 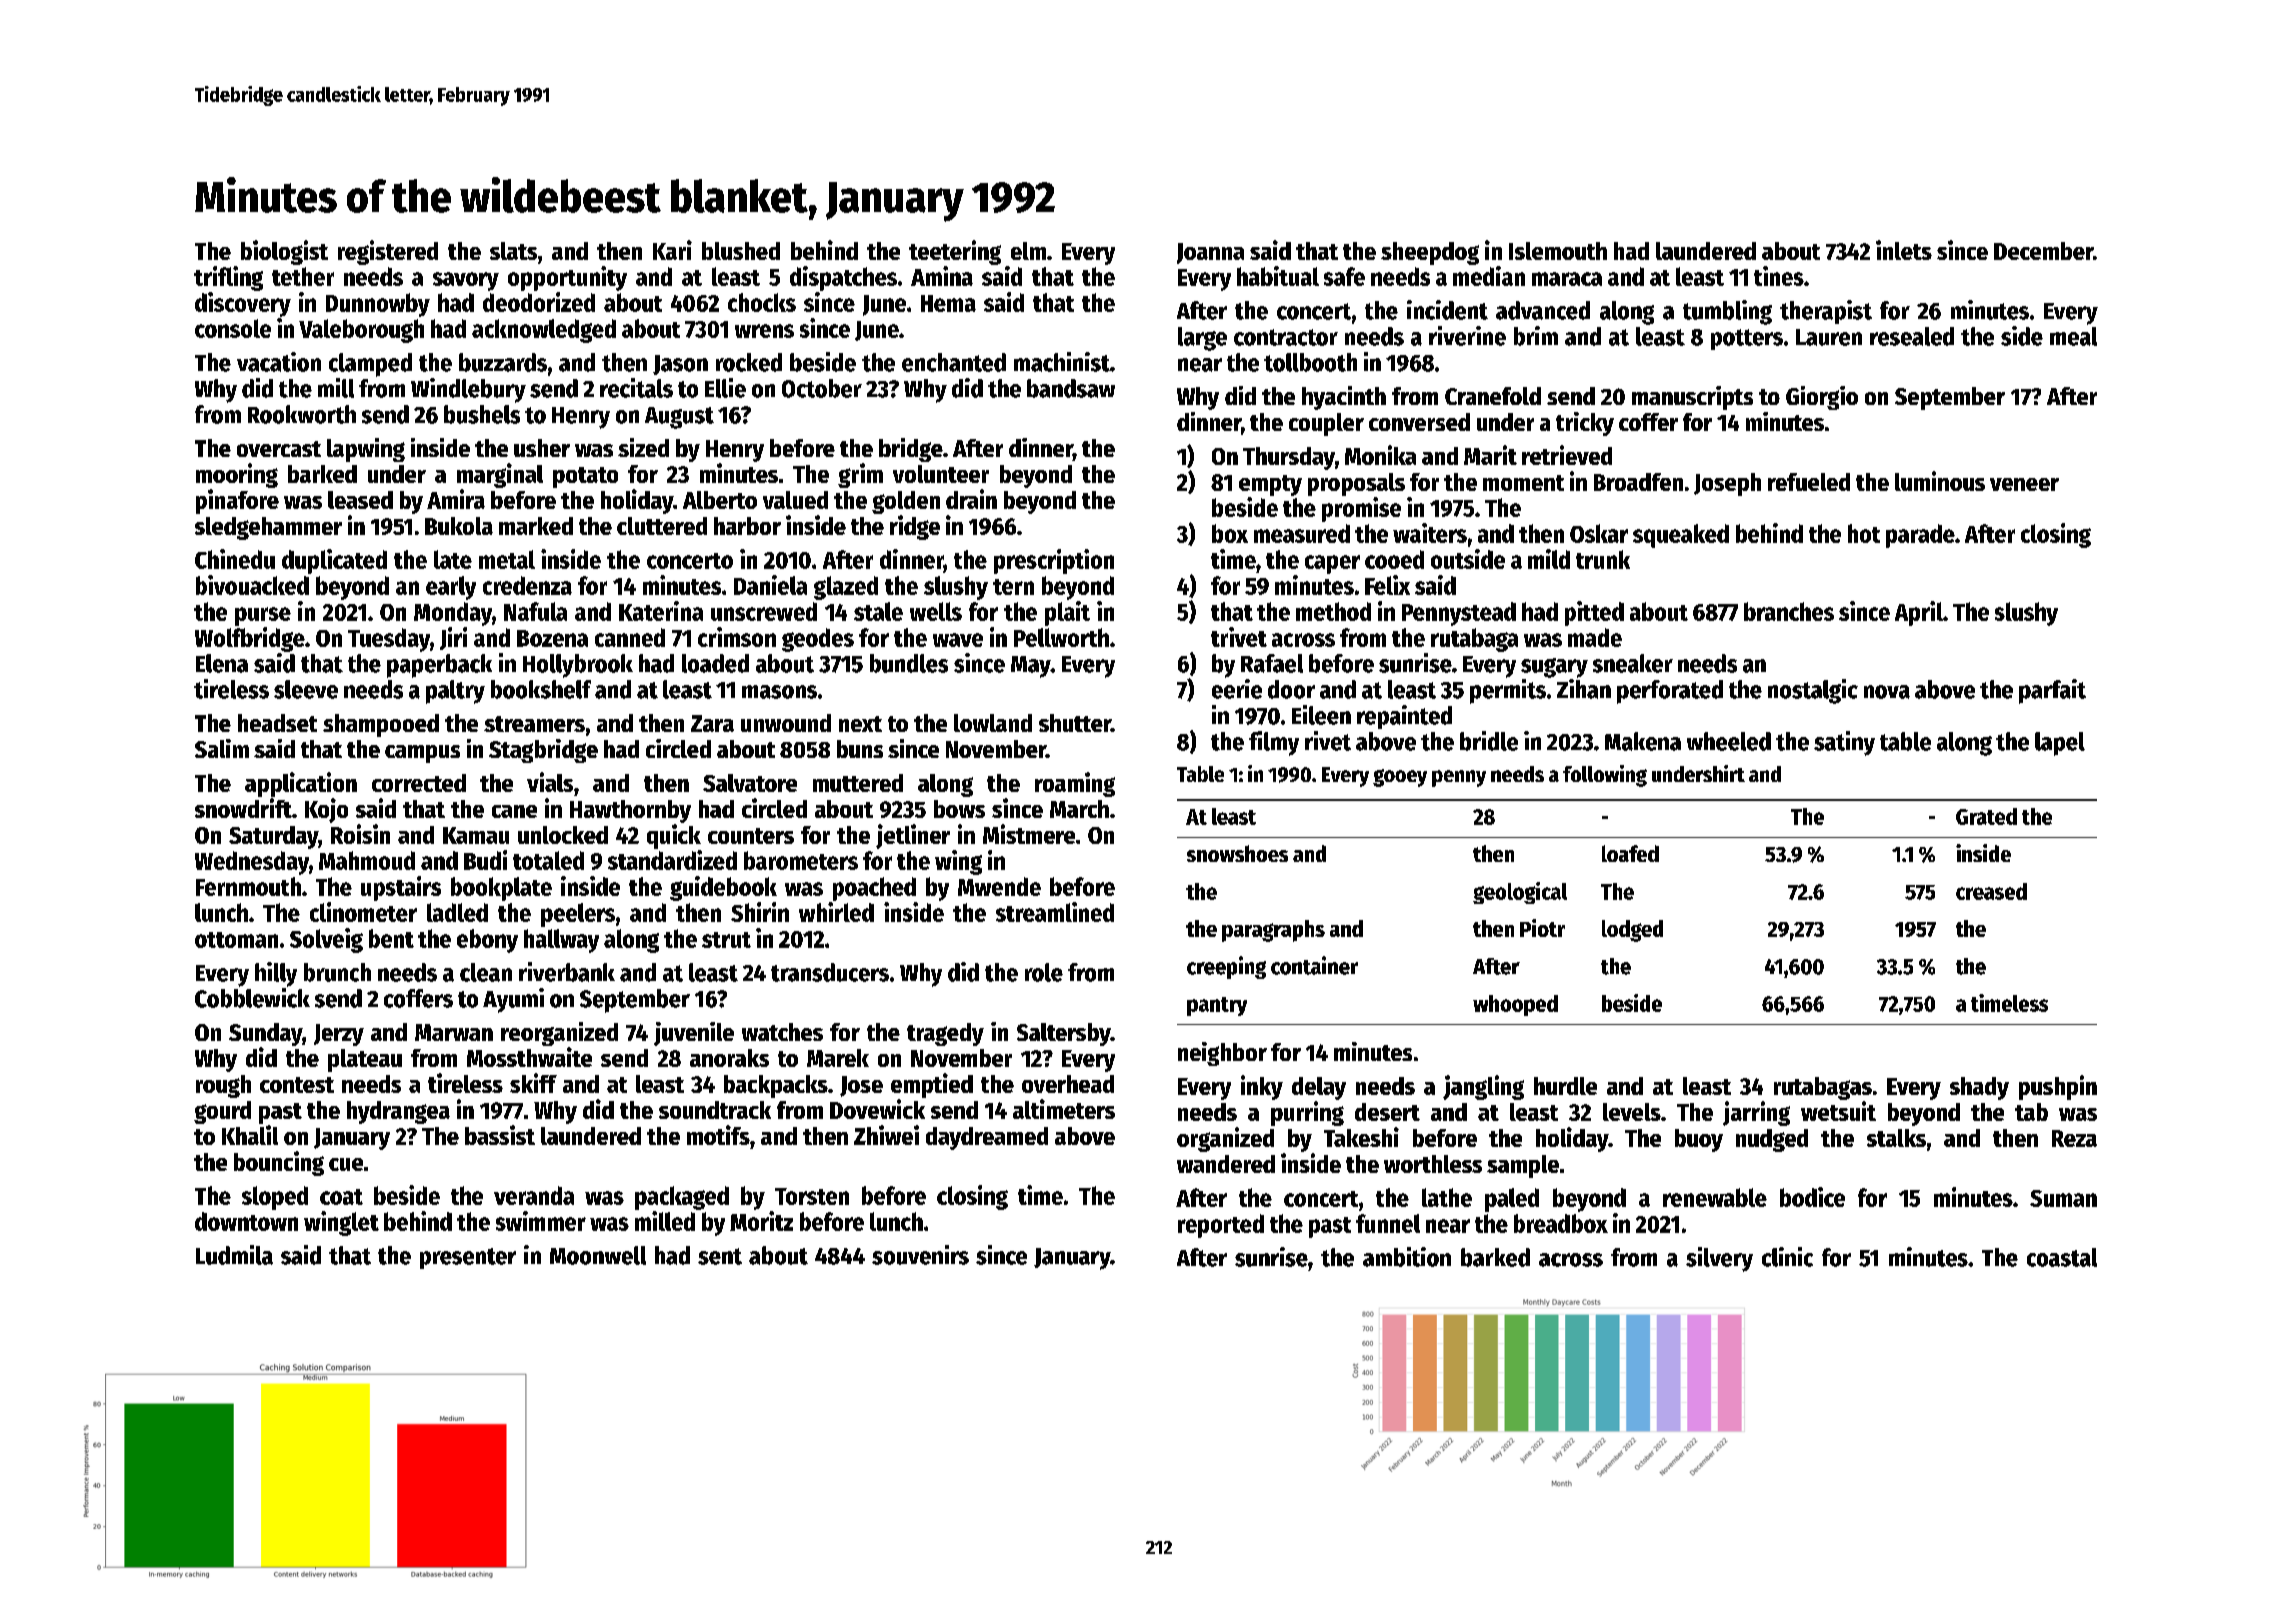 What do you see at coordinates (457, 912) in the document?
I see `ladled` at bounding box center [457, 912].
